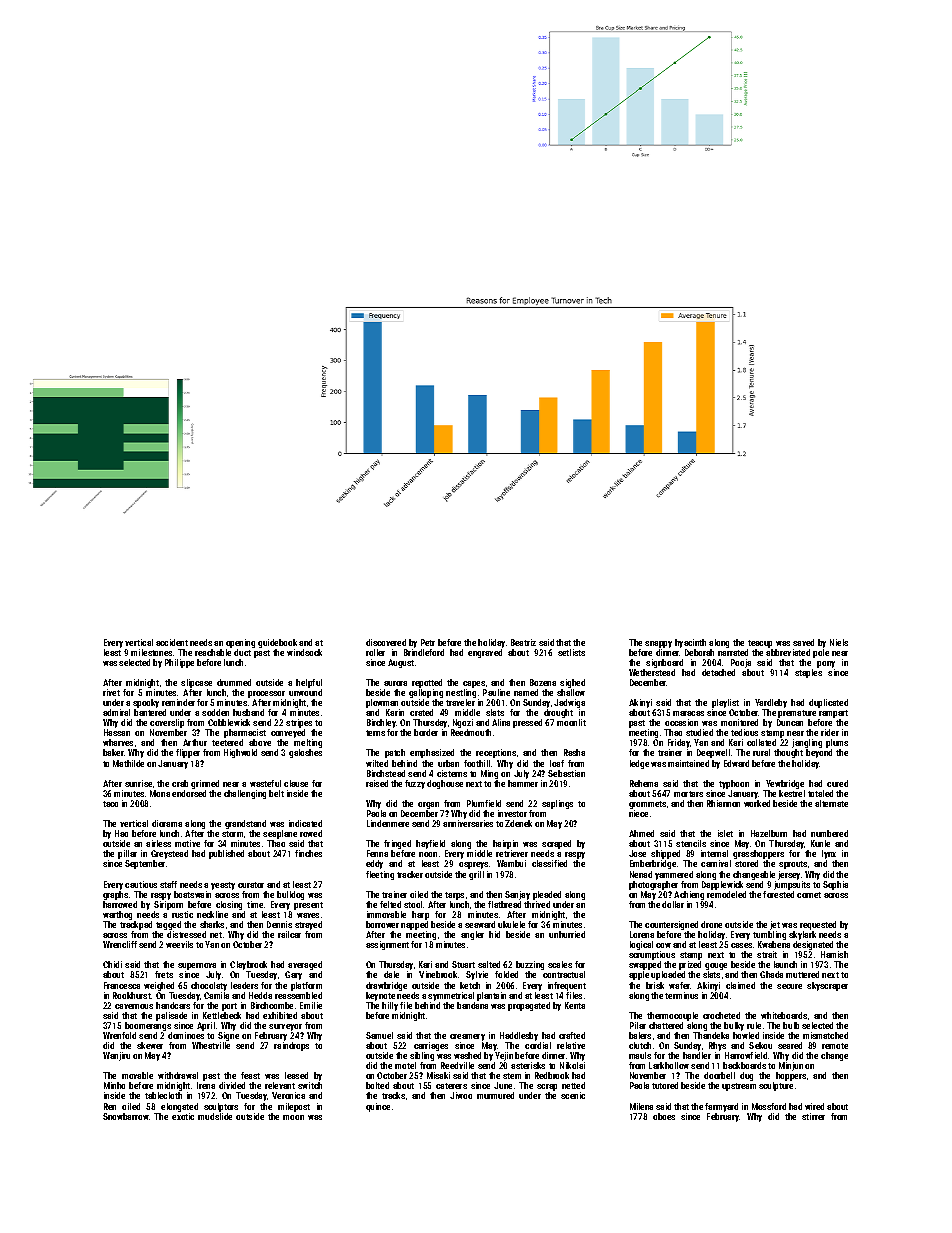 This page has height=1233, width=952. What do you see at coordinates (496, 753) in the page?
I see `receptions` at bounding box center [496, 753].
